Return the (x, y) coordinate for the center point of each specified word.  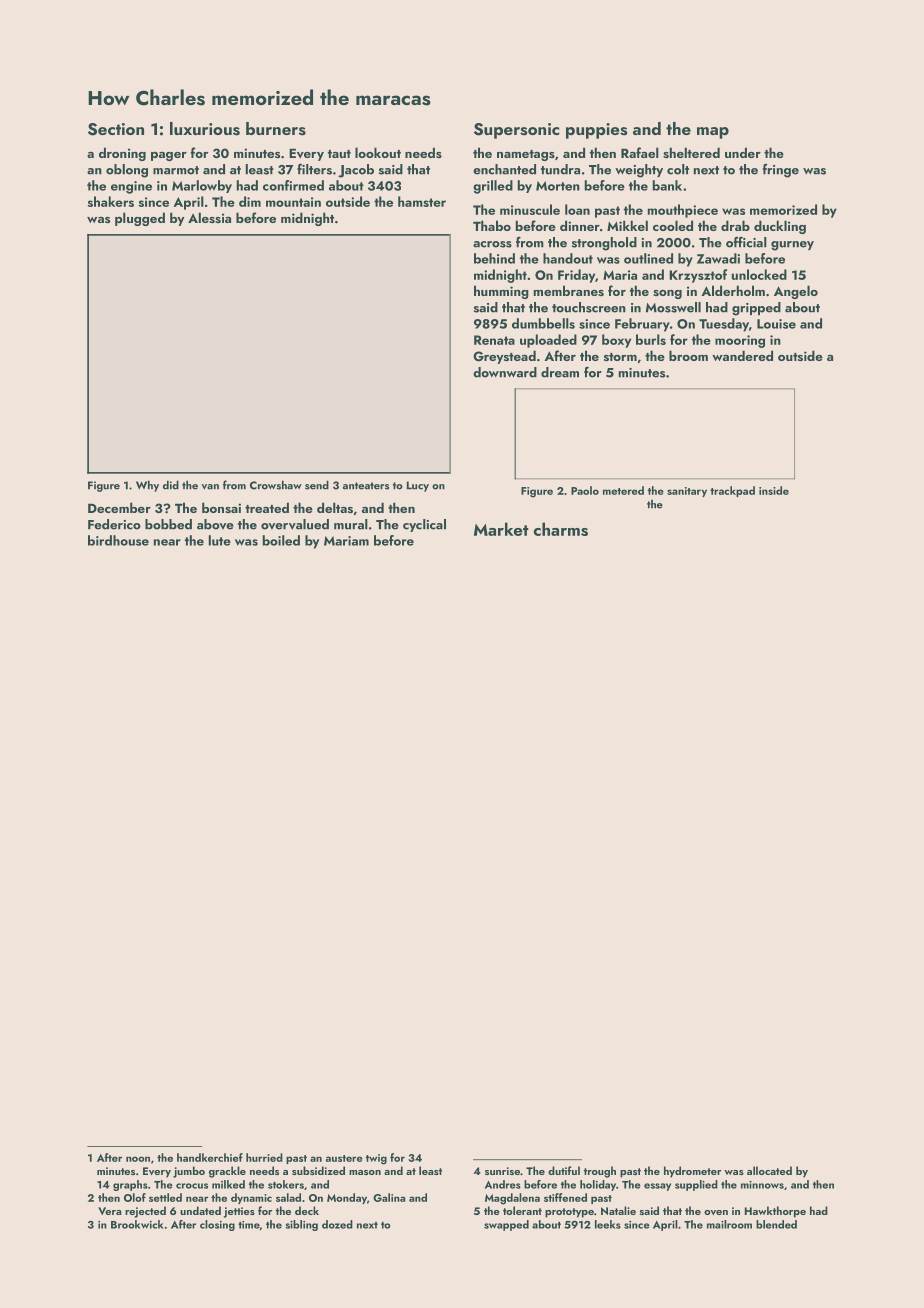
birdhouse (118, 540)
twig (376, 1159)
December (119, 507)
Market (501, 529)
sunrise (502, 1171)
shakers (111, 201)
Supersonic (516, 131)
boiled (281, 540)
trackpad (732, 491)
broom (688, 355)
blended (776, 1224)
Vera (110, 1211)
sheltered (691, 152)
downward (505, 372)
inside (774, 490)
